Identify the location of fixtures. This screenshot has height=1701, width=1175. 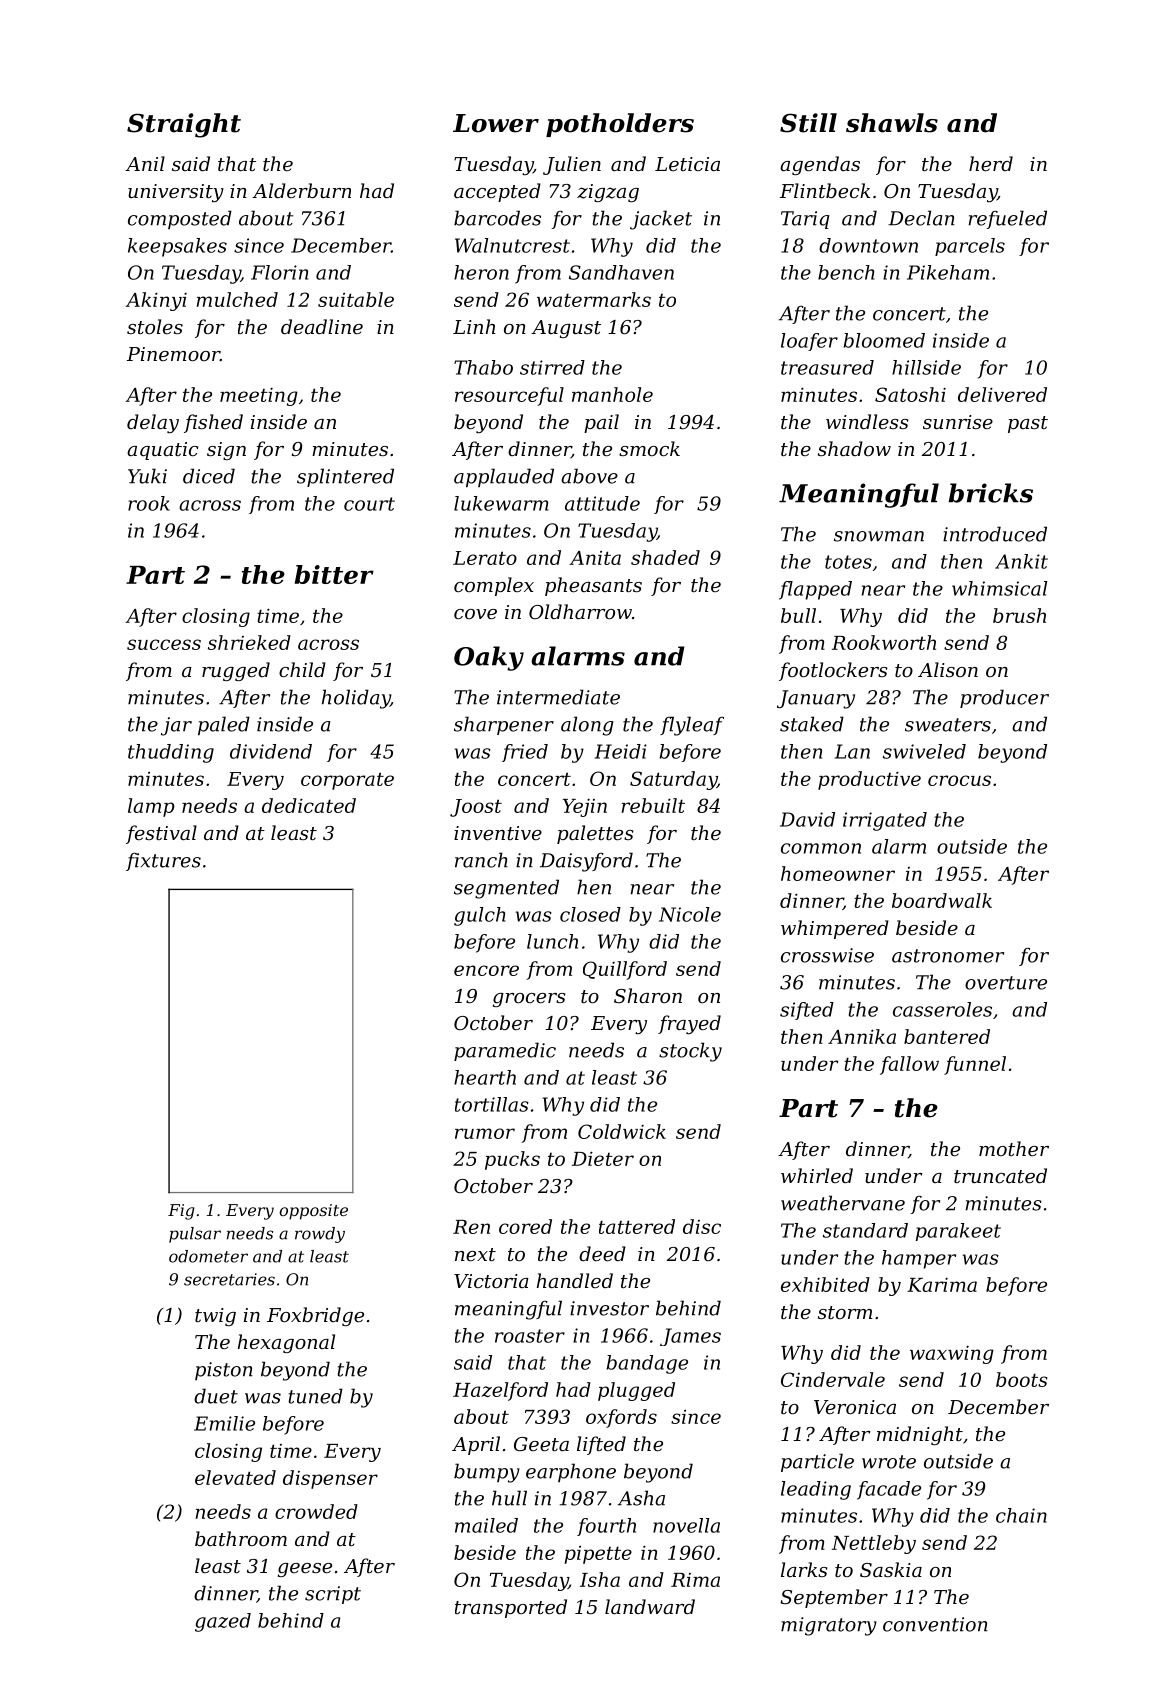
(163, 861).
